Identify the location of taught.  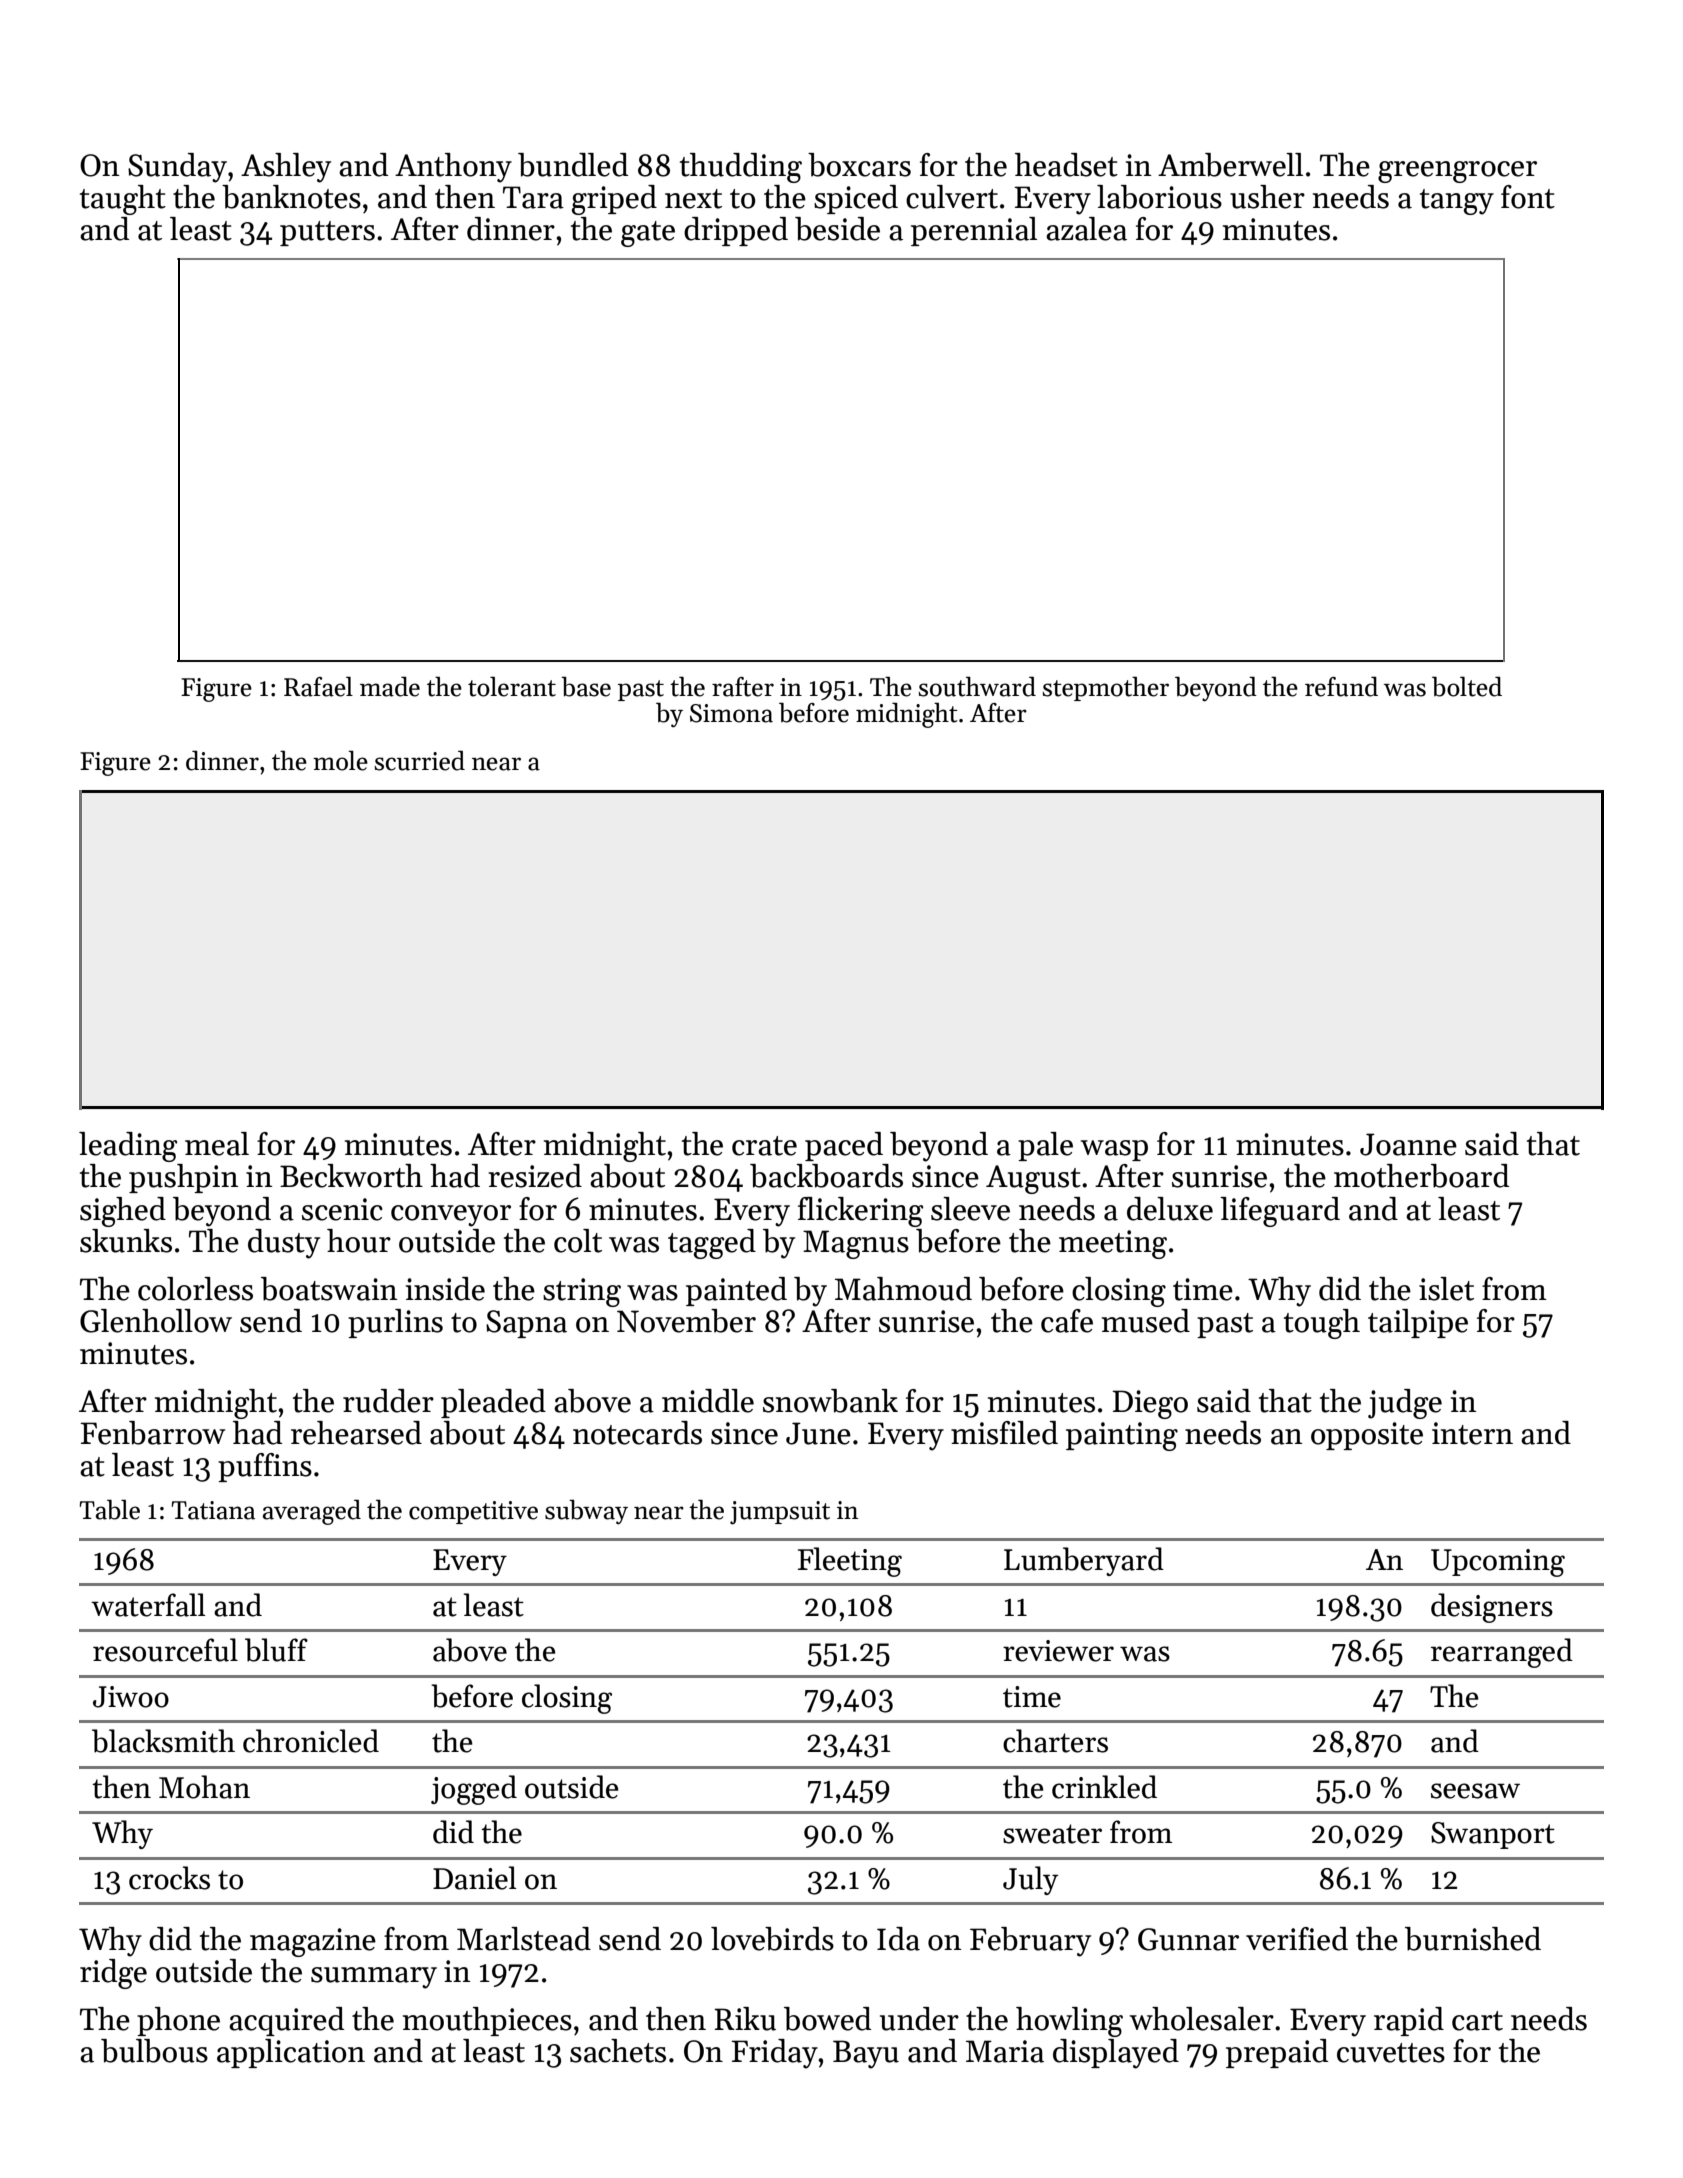
(123, 200).
